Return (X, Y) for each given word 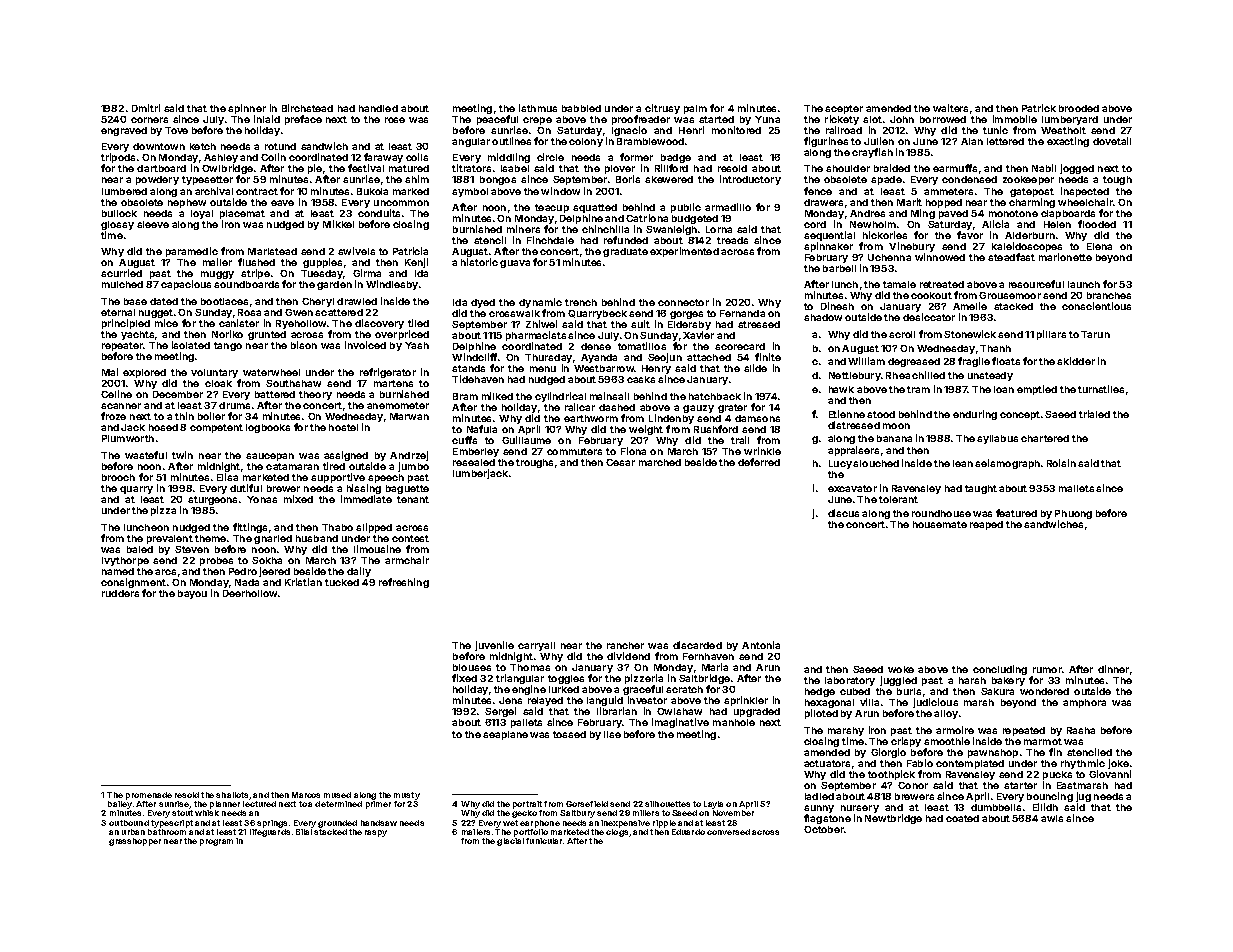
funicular (544, 841)
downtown (159, 146)
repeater (122, 346)
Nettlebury (855, 376)
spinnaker (828, 247)
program (216, 842)
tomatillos (642, 346)
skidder (1076, 361)
